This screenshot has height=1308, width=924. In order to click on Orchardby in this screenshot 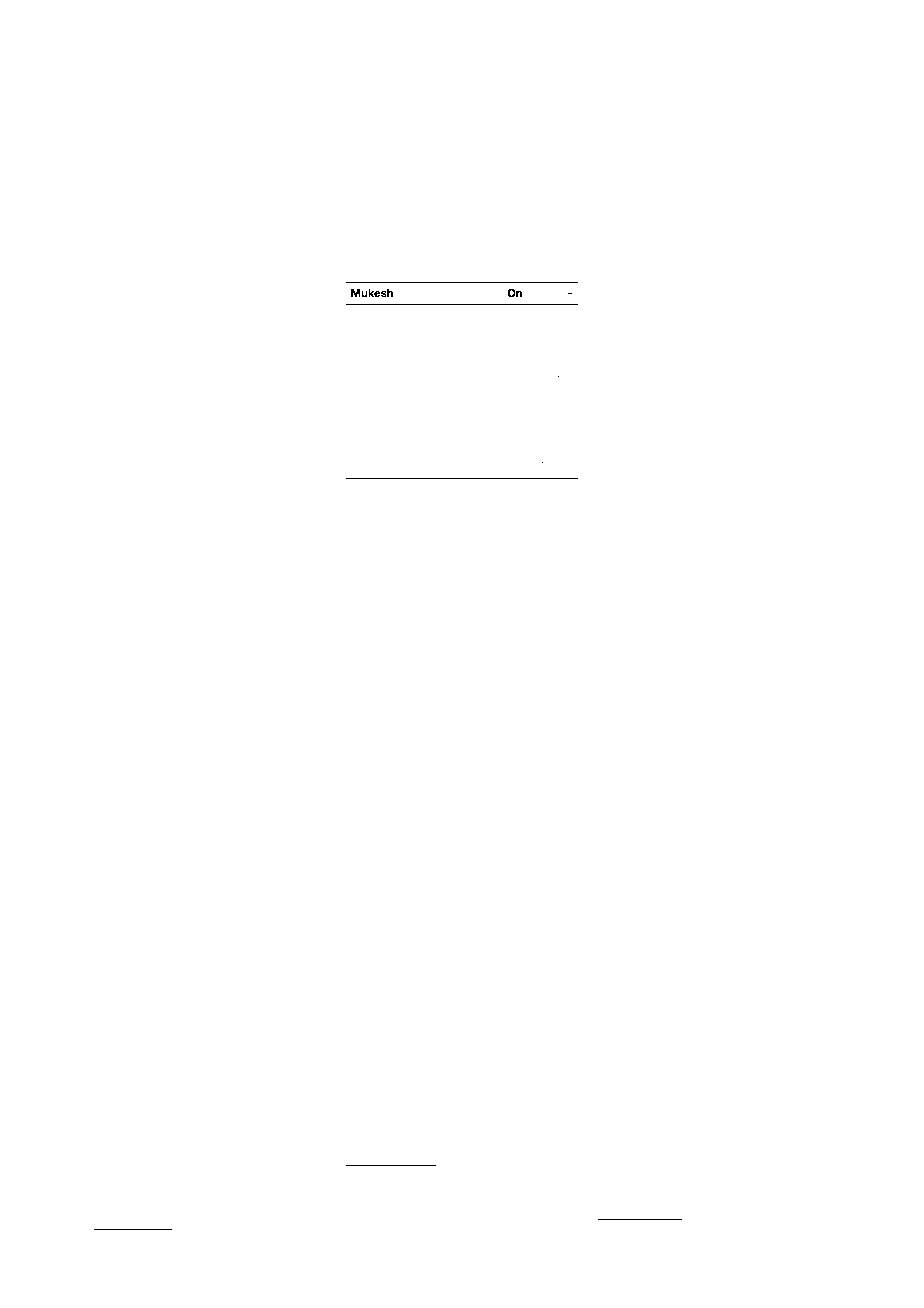, I will do `click(119, 152)`.
